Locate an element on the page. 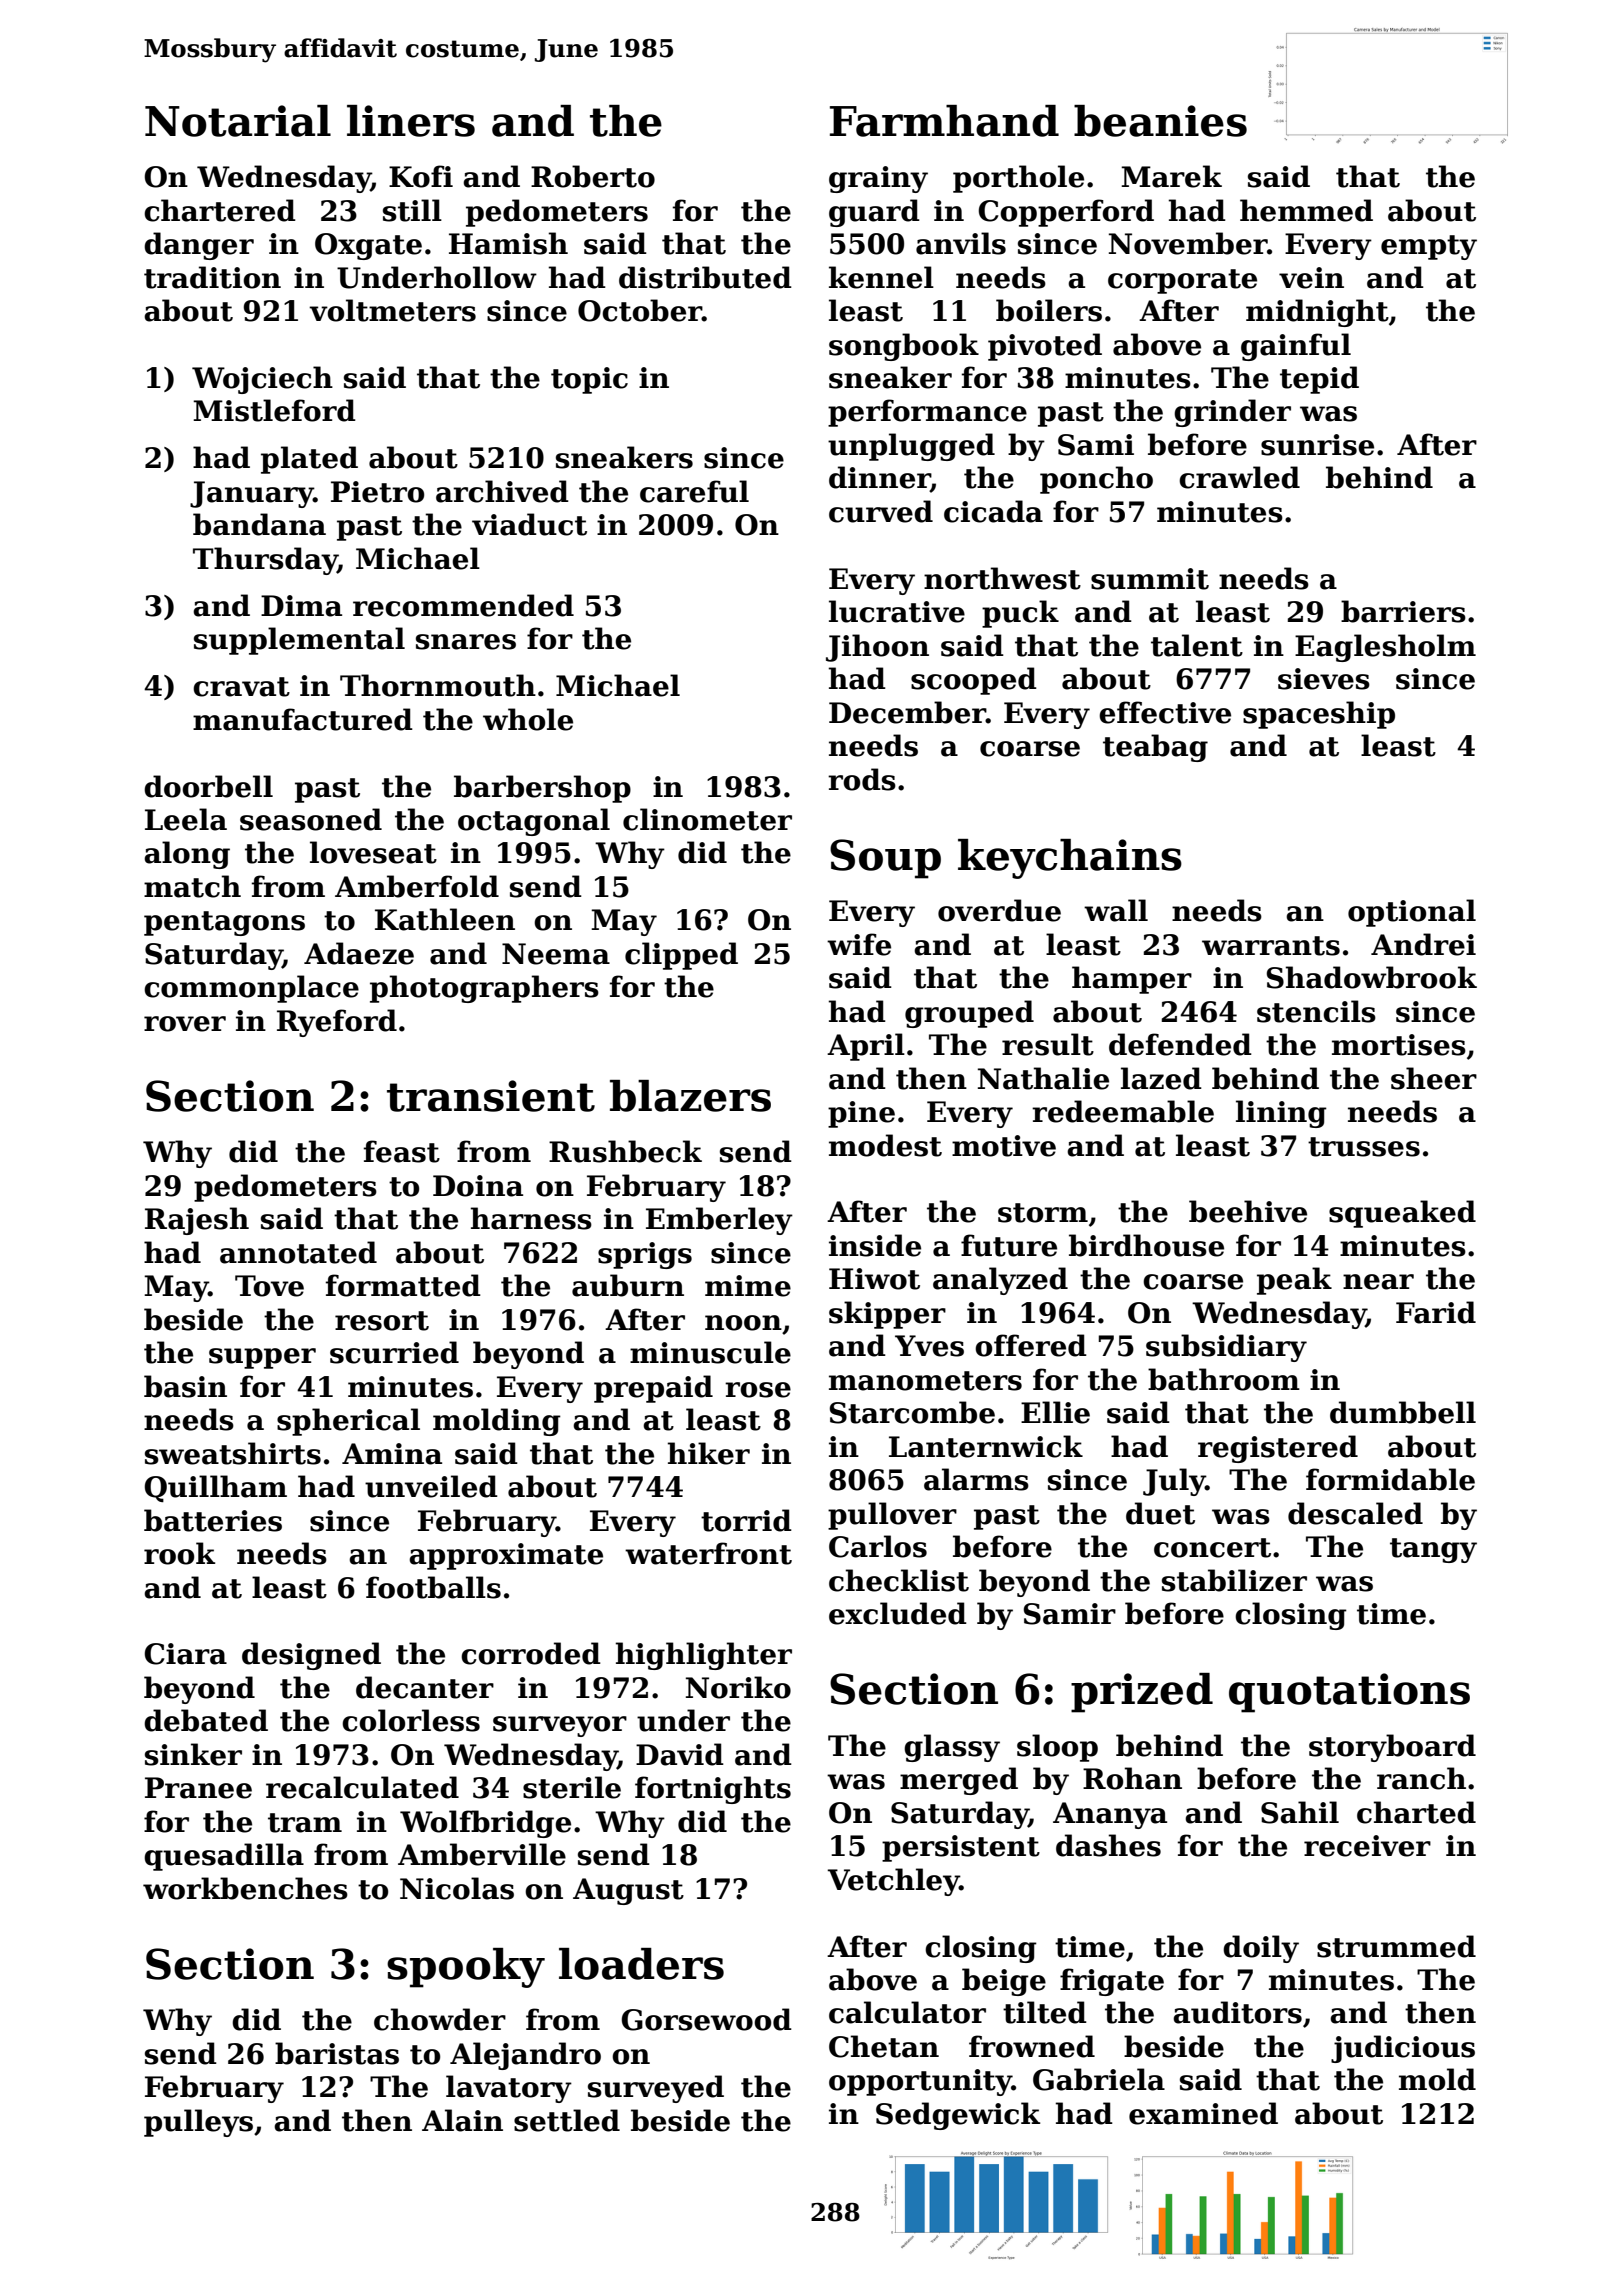  transient is located at coordinates (491, 1096).
